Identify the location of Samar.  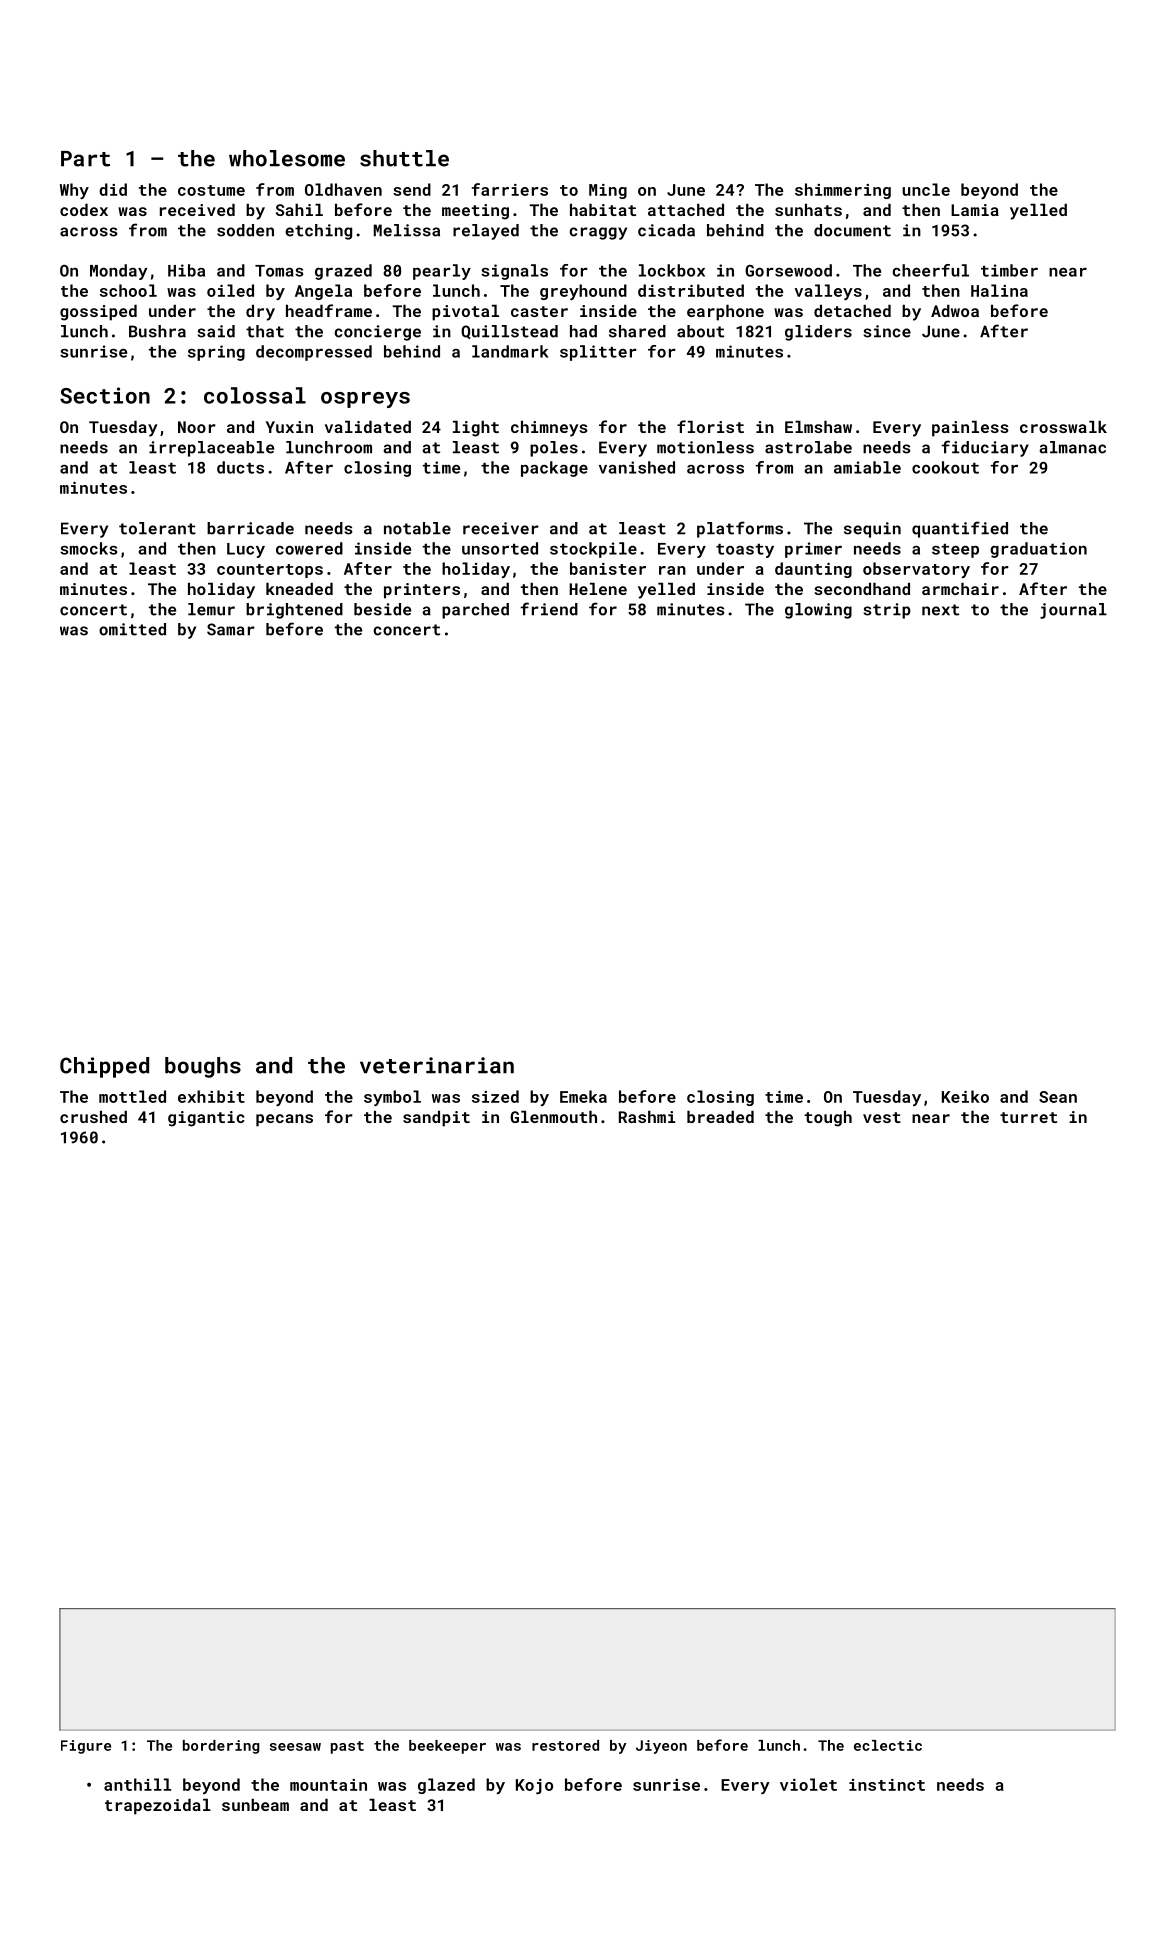
(231, 629).
